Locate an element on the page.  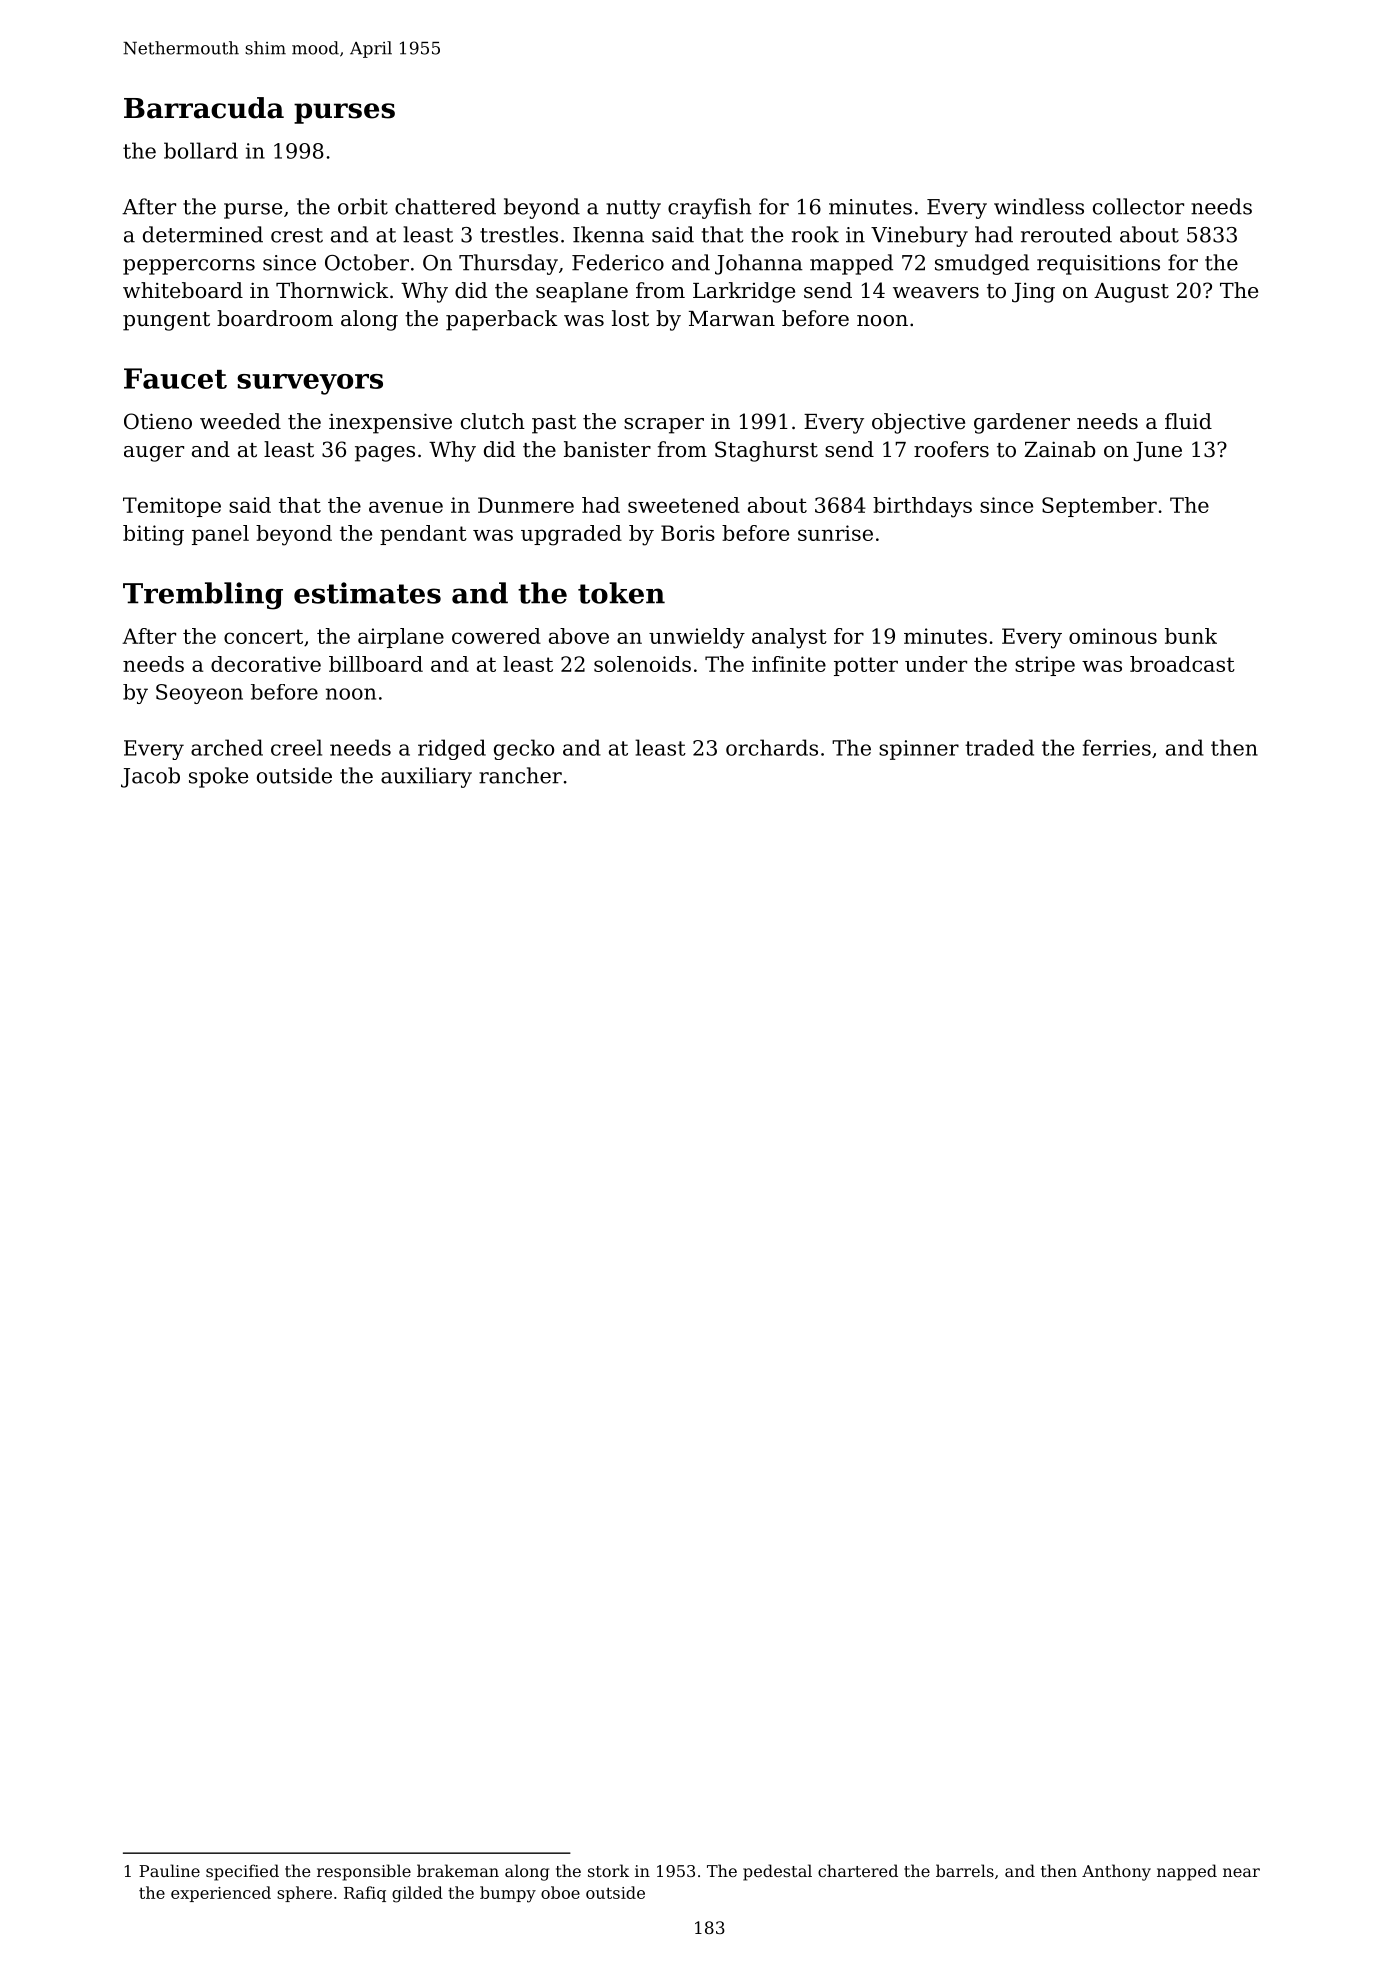
creel is located at coordinates (296, 747).
